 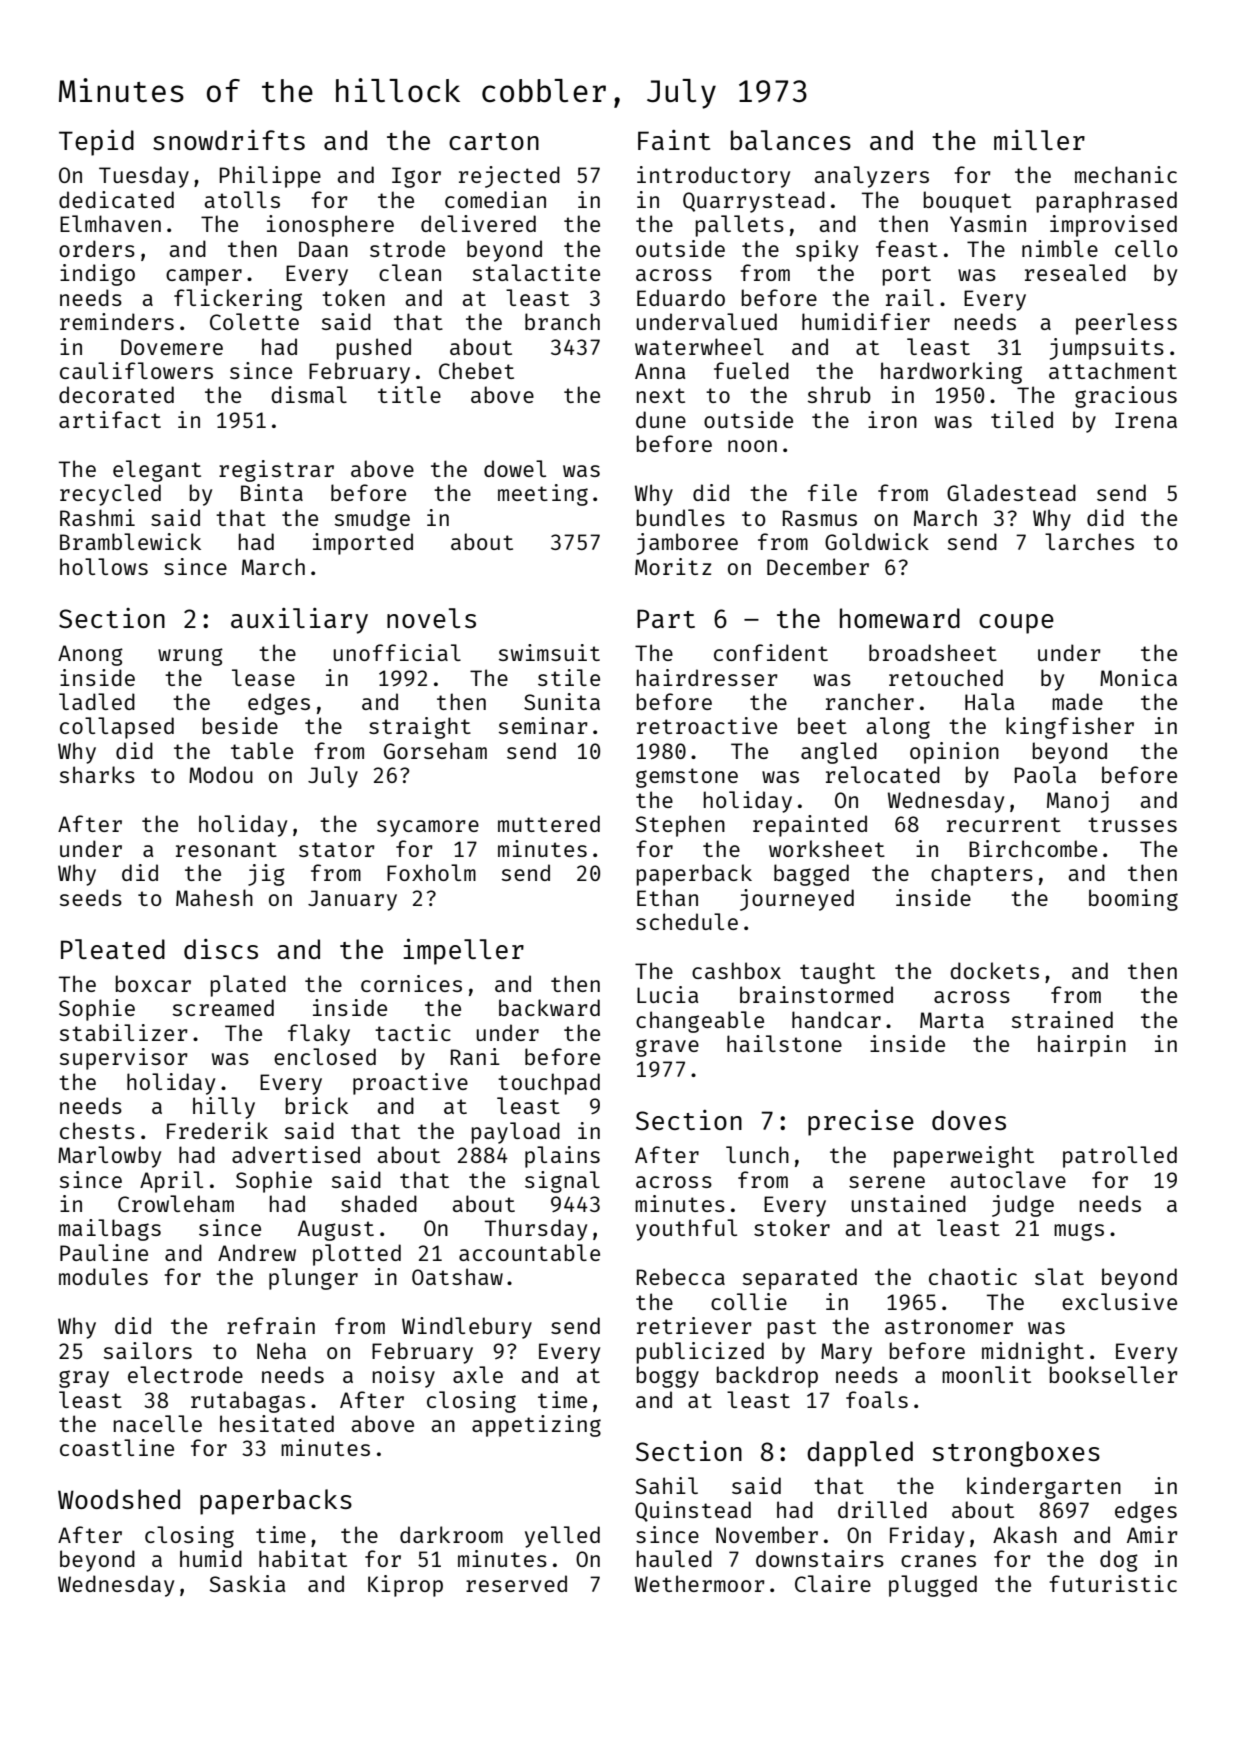 I want to click on Faint, so click(x=674, y=140).
